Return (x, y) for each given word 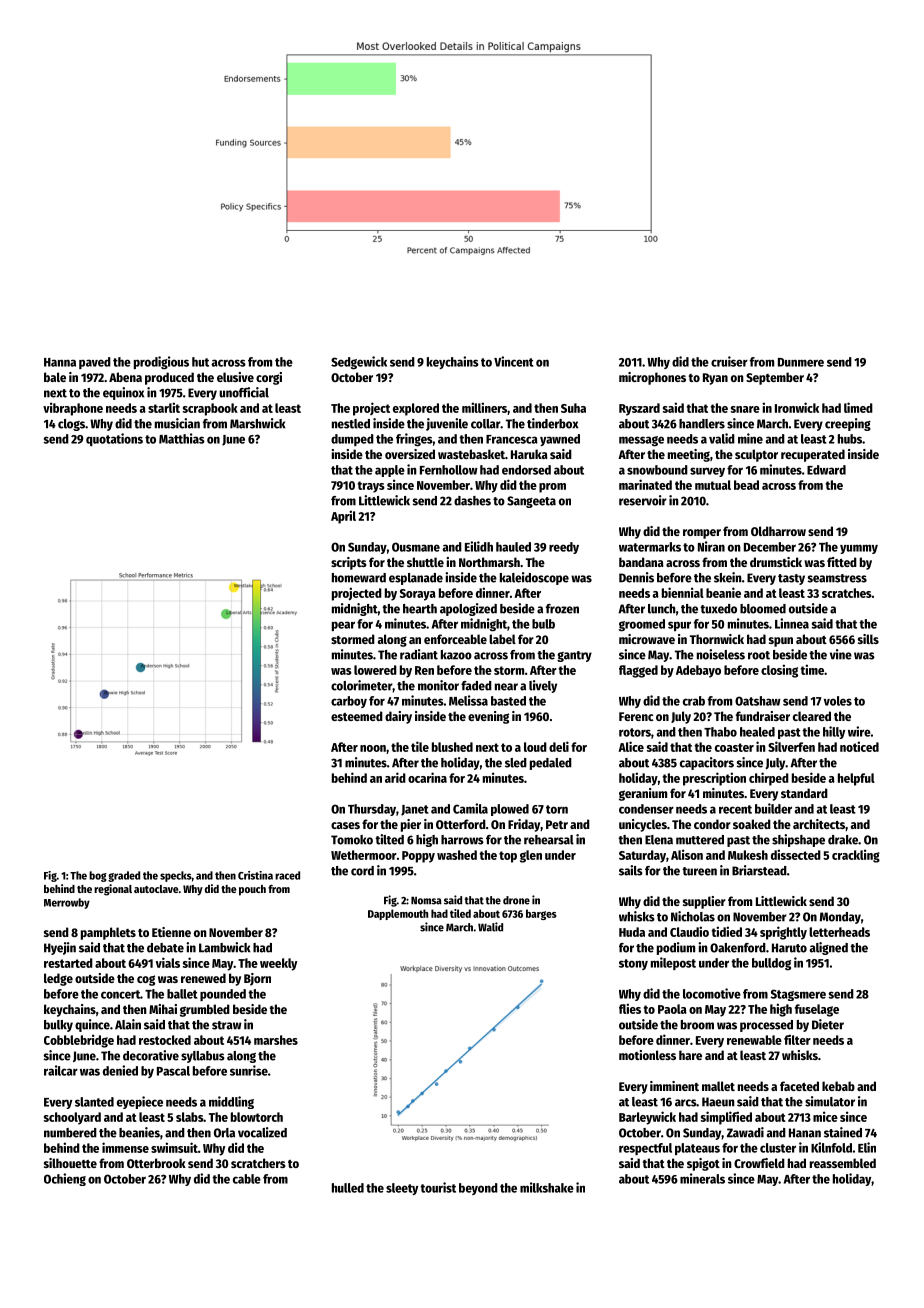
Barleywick (647, 1118)
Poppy (418, 857)
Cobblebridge (79, 1041)
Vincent (514, 361)
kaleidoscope (534, 578)
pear (343, 626)
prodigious (161, 362)
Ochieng (65, 1179)
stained (843, 1132)
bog (98, 876)
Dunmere (801, 362)
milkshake (547, 1187)
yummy (859, 549)
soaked (752, 824)
